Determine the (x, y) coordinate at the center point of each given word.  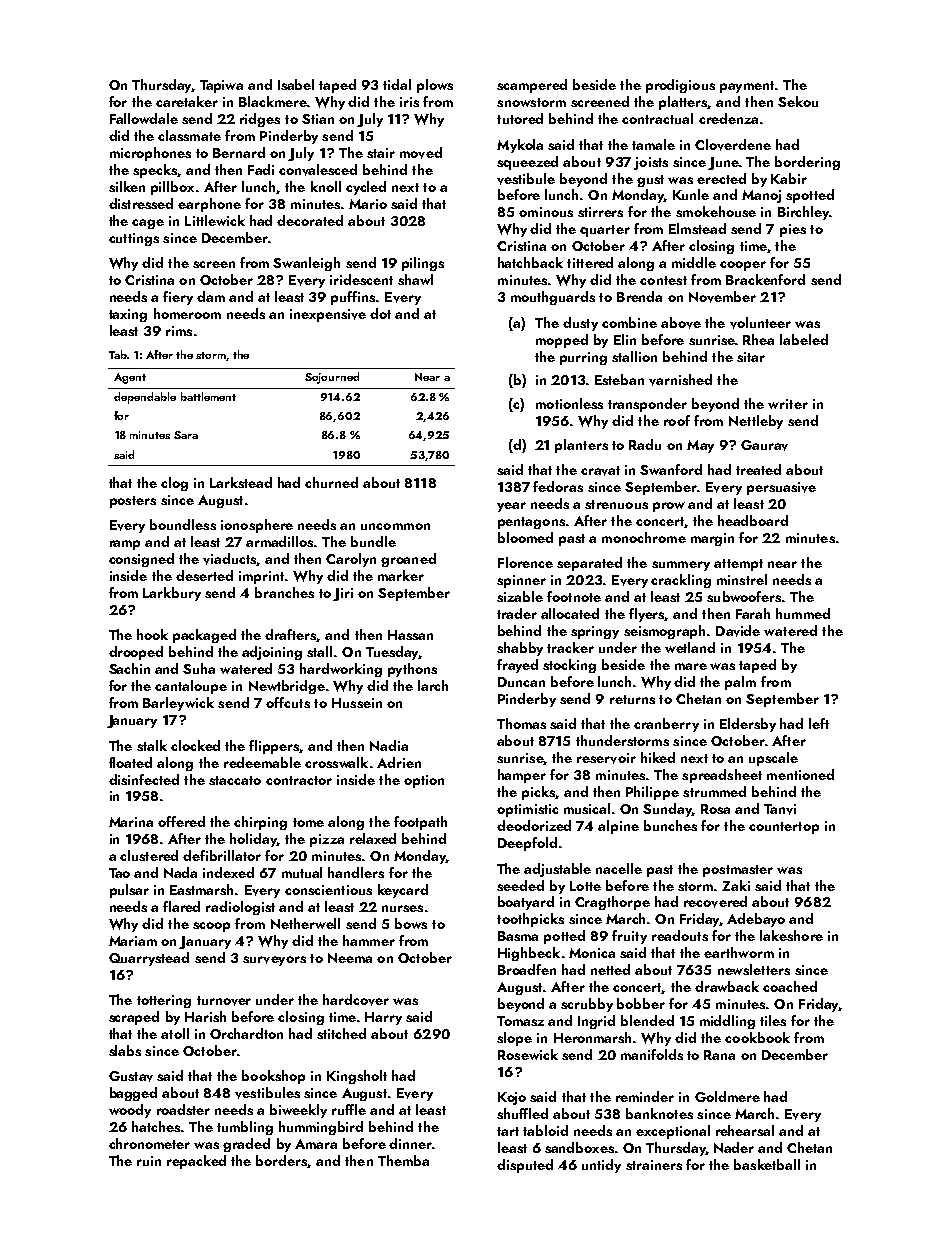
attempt (738, 565)
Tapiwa (221, 86)
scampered (532, 86)
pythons (412, 670)
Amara (316, 1144)
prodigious (680, 86)
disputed (525, 1166)
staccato (235, 780)
